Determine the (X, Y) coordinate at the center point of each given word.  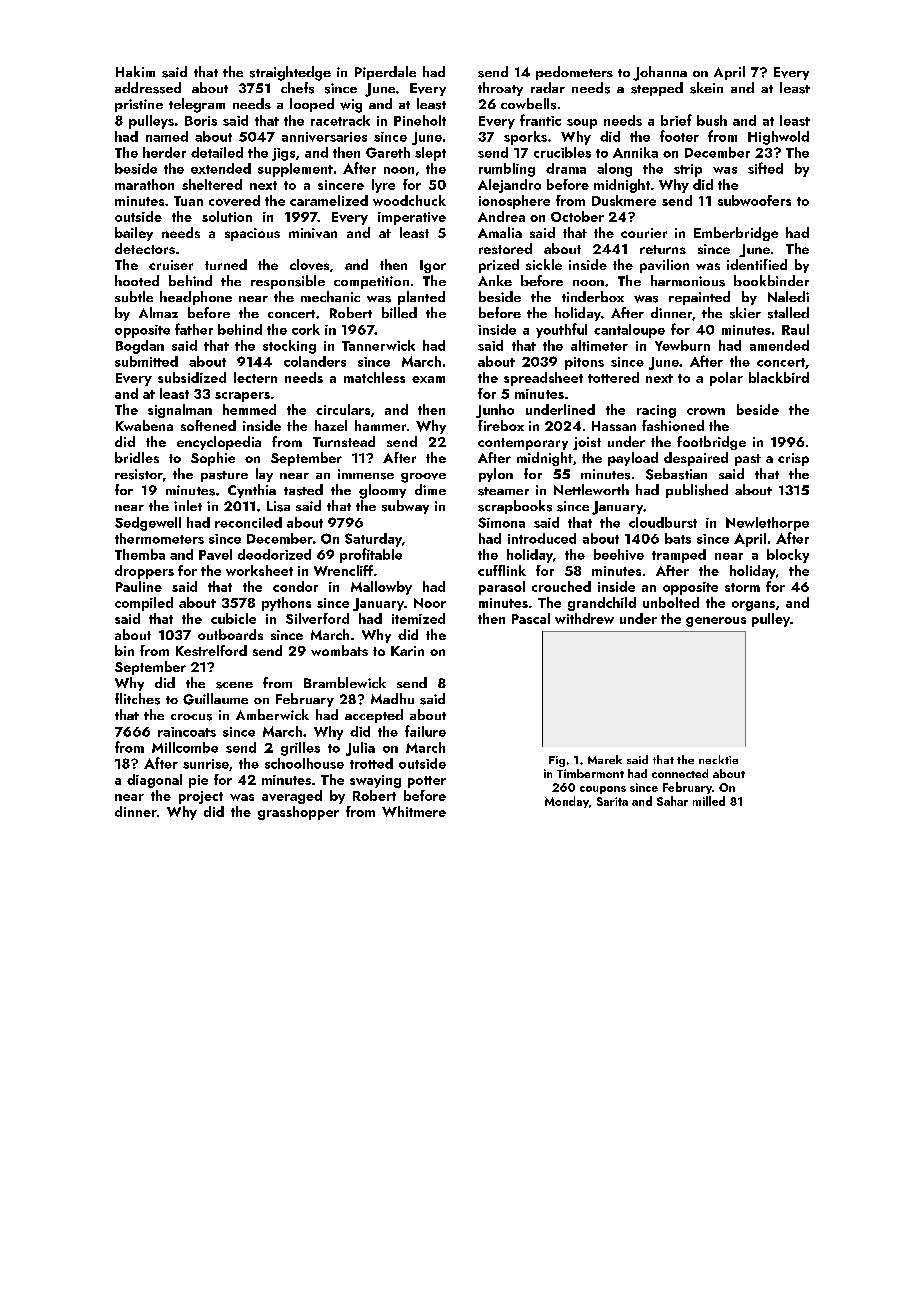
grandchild (602, 604)
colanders (315, 361)
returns (663, 249)
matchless (374, 377)
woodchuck (409, 200)
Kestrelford (211, 650)
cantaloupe (629, 331)
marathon (144, 184)
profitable (371, 555)
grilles (300, 749)
